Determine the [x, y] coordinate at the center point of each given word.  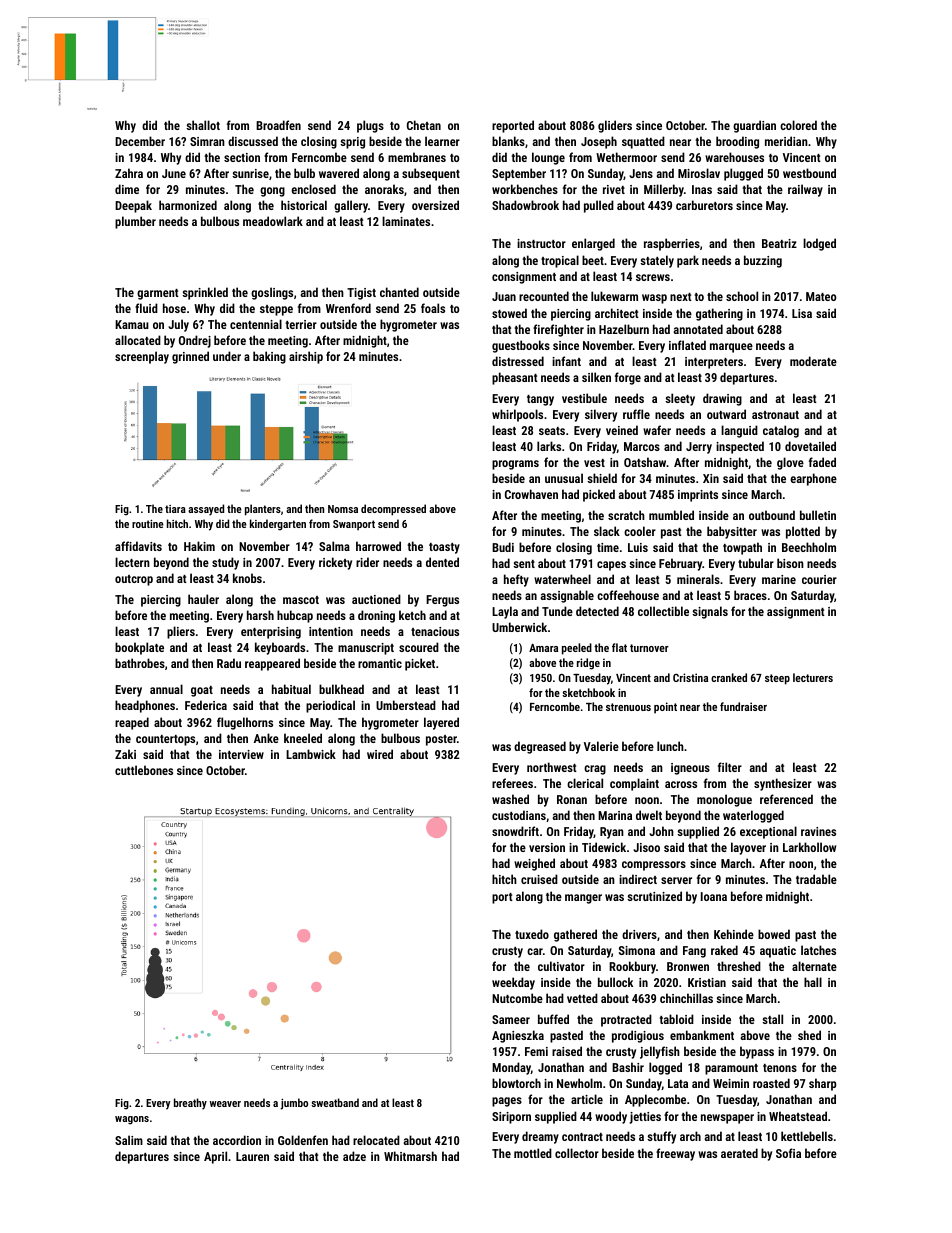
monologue [724, 800]
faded [822, 462]
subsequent [431, 174]
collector [577, 1153]
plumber [135, 222]
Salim [129, 1140]
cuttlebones [144, 770]
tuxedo [532, 934]
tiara [175, 509]
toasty [444, 548]
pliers [181, 632]
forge [628, 378]
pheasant [515, 378]
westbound [809, 173]
